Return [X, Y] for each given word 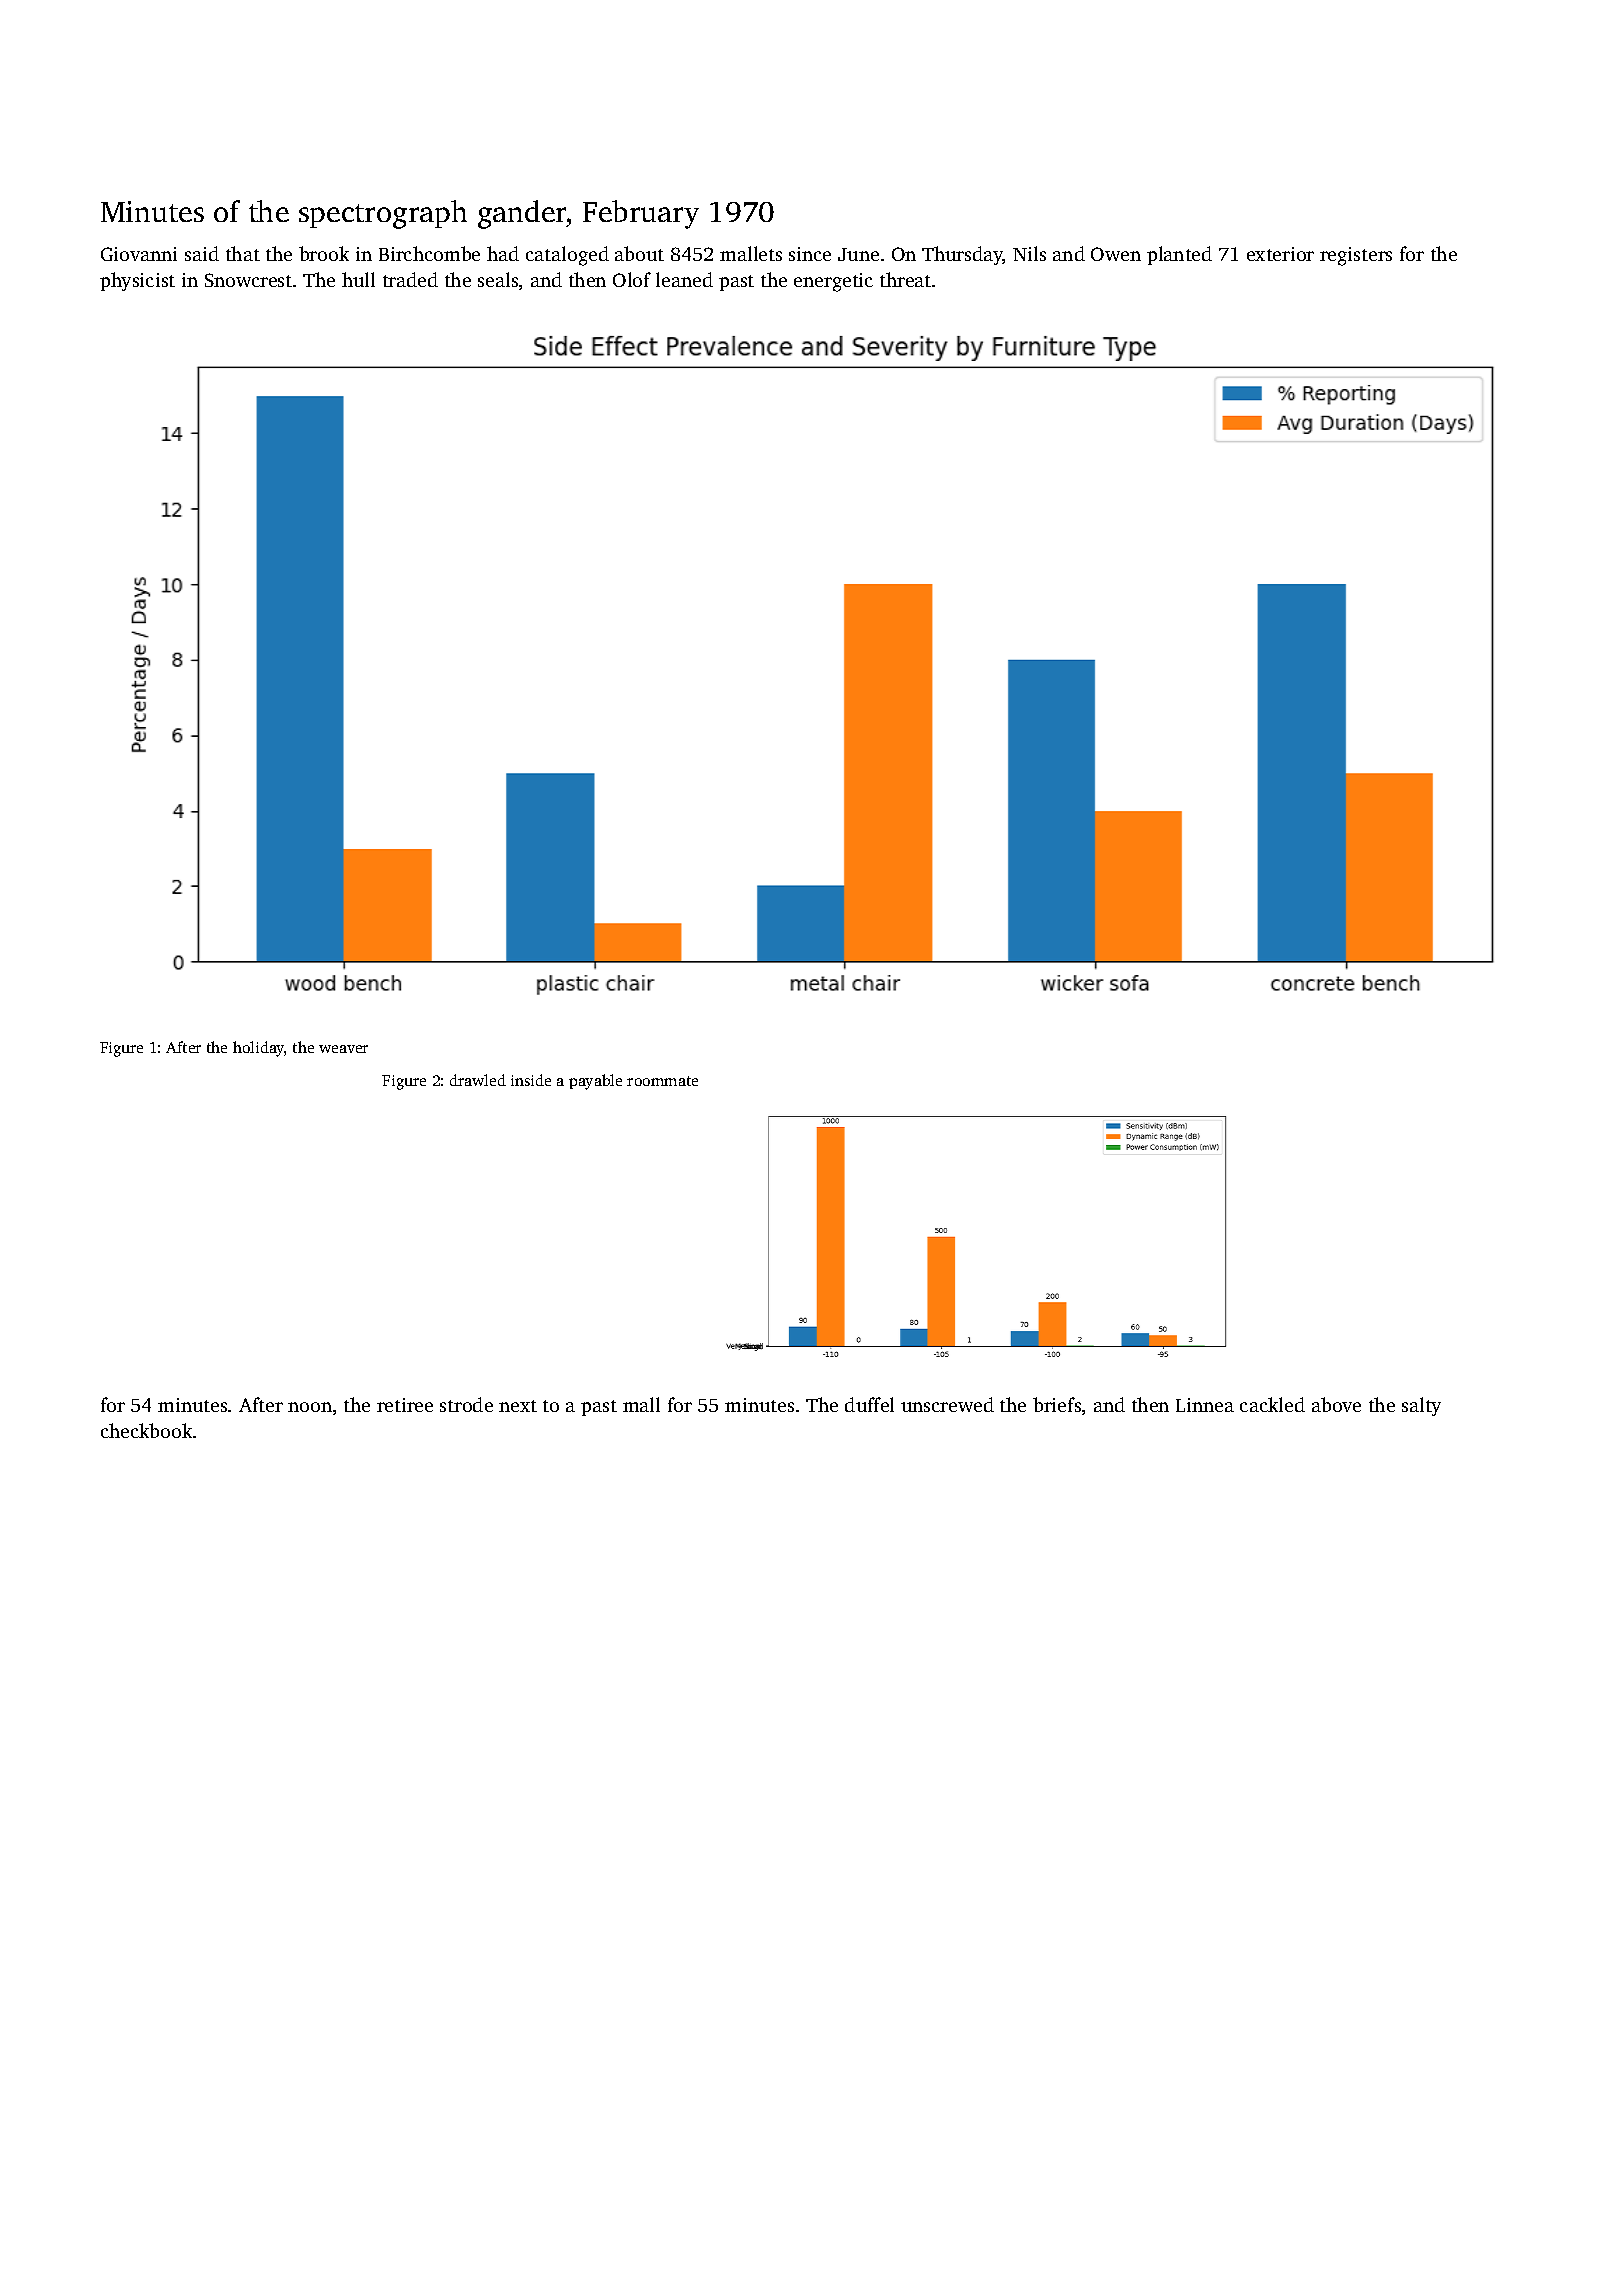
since [810, 254]
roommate [662, 1081]
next [518, 1406]
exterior [1280, 254]
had [503, 253]
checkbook [146, 1430]
